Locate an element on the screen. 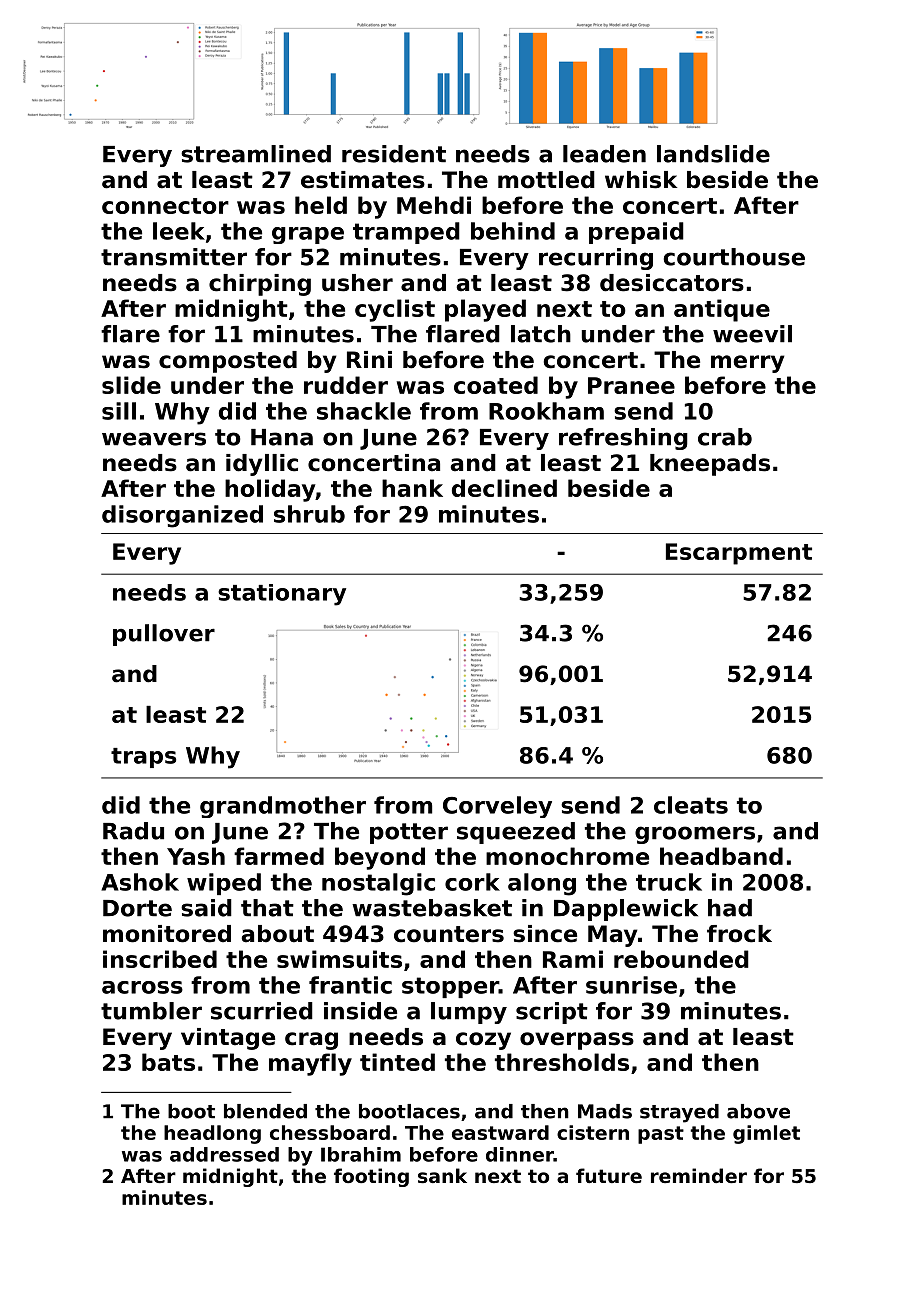  headlong is located at coordinates (212, 1134).
